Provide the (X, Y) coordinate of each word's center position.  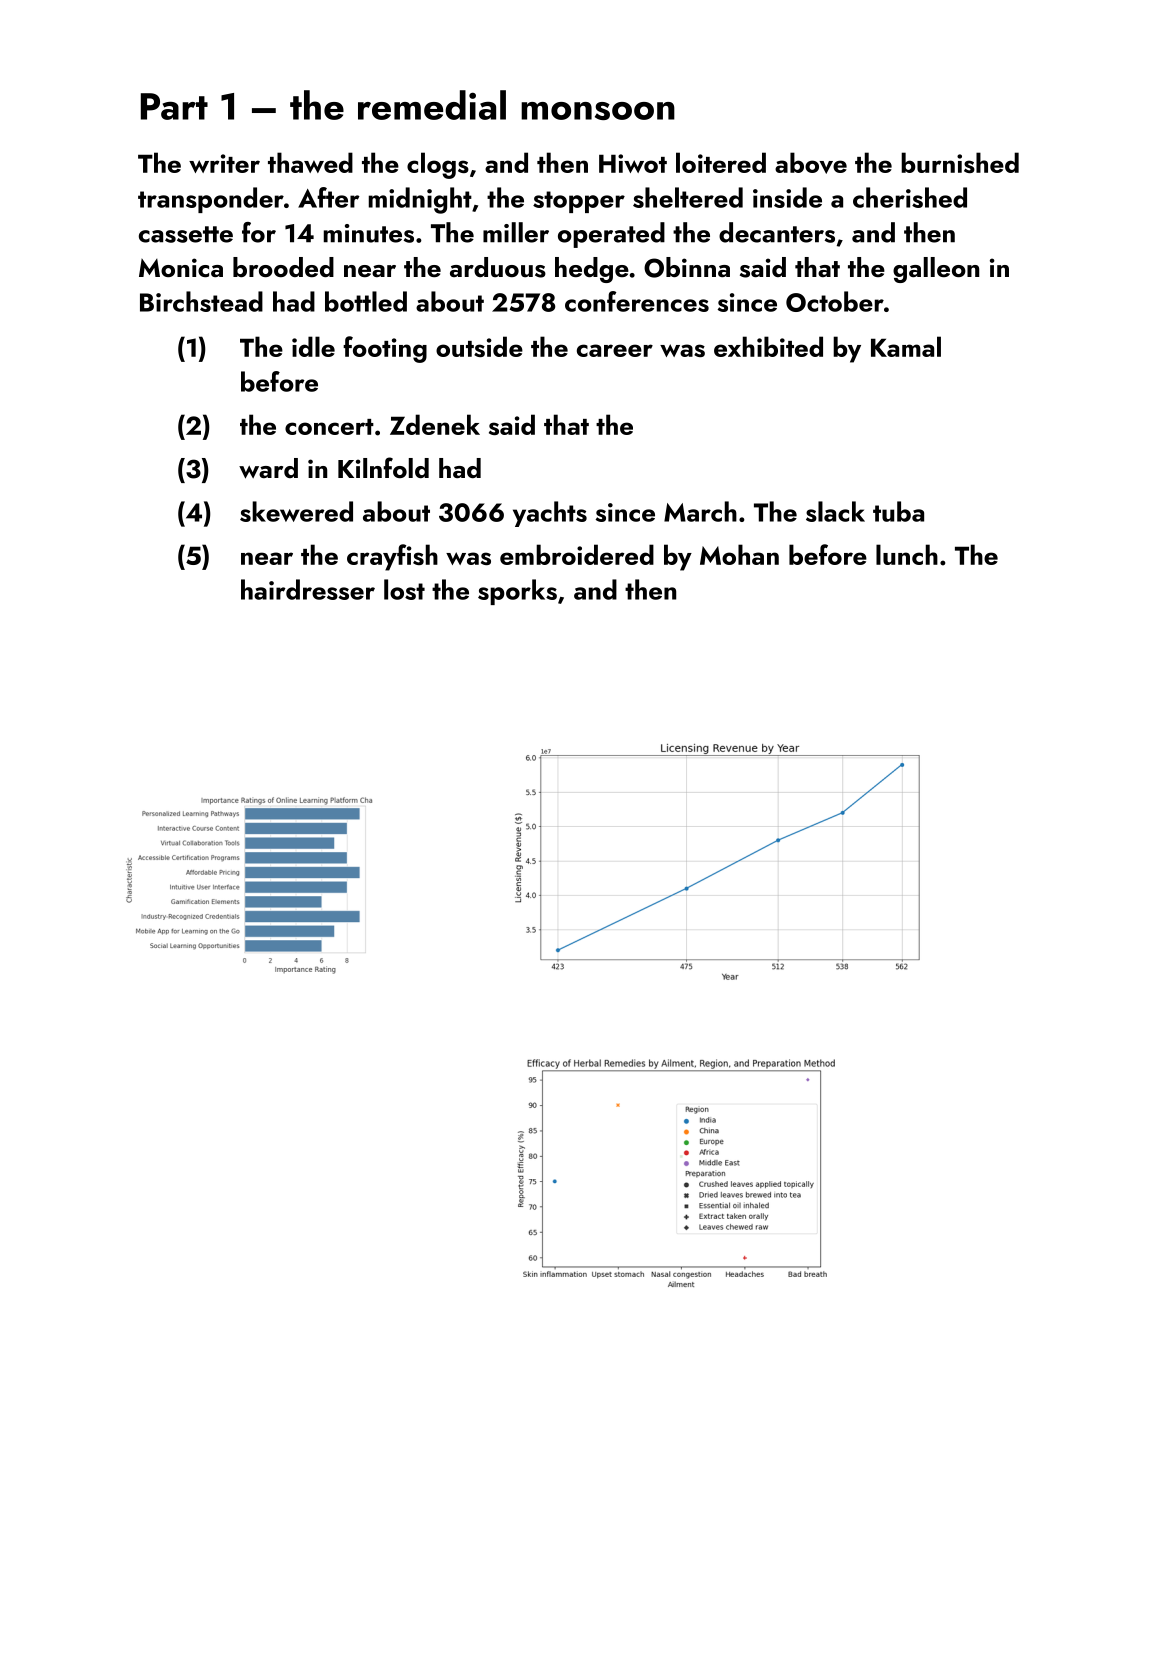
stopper (579, 202)
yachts (550, 514)
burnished (960, 162)
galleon (936, 270)
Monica (181, 267)
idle (313, 346)
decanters (777, 232)
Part (174, 106)
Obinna (687, 267)
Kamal (906, 346)
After (329, 197)
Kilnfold (383, 467)
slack (835, 511)
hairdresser (308, 589)
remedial (432, 105)
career (615, 350)
